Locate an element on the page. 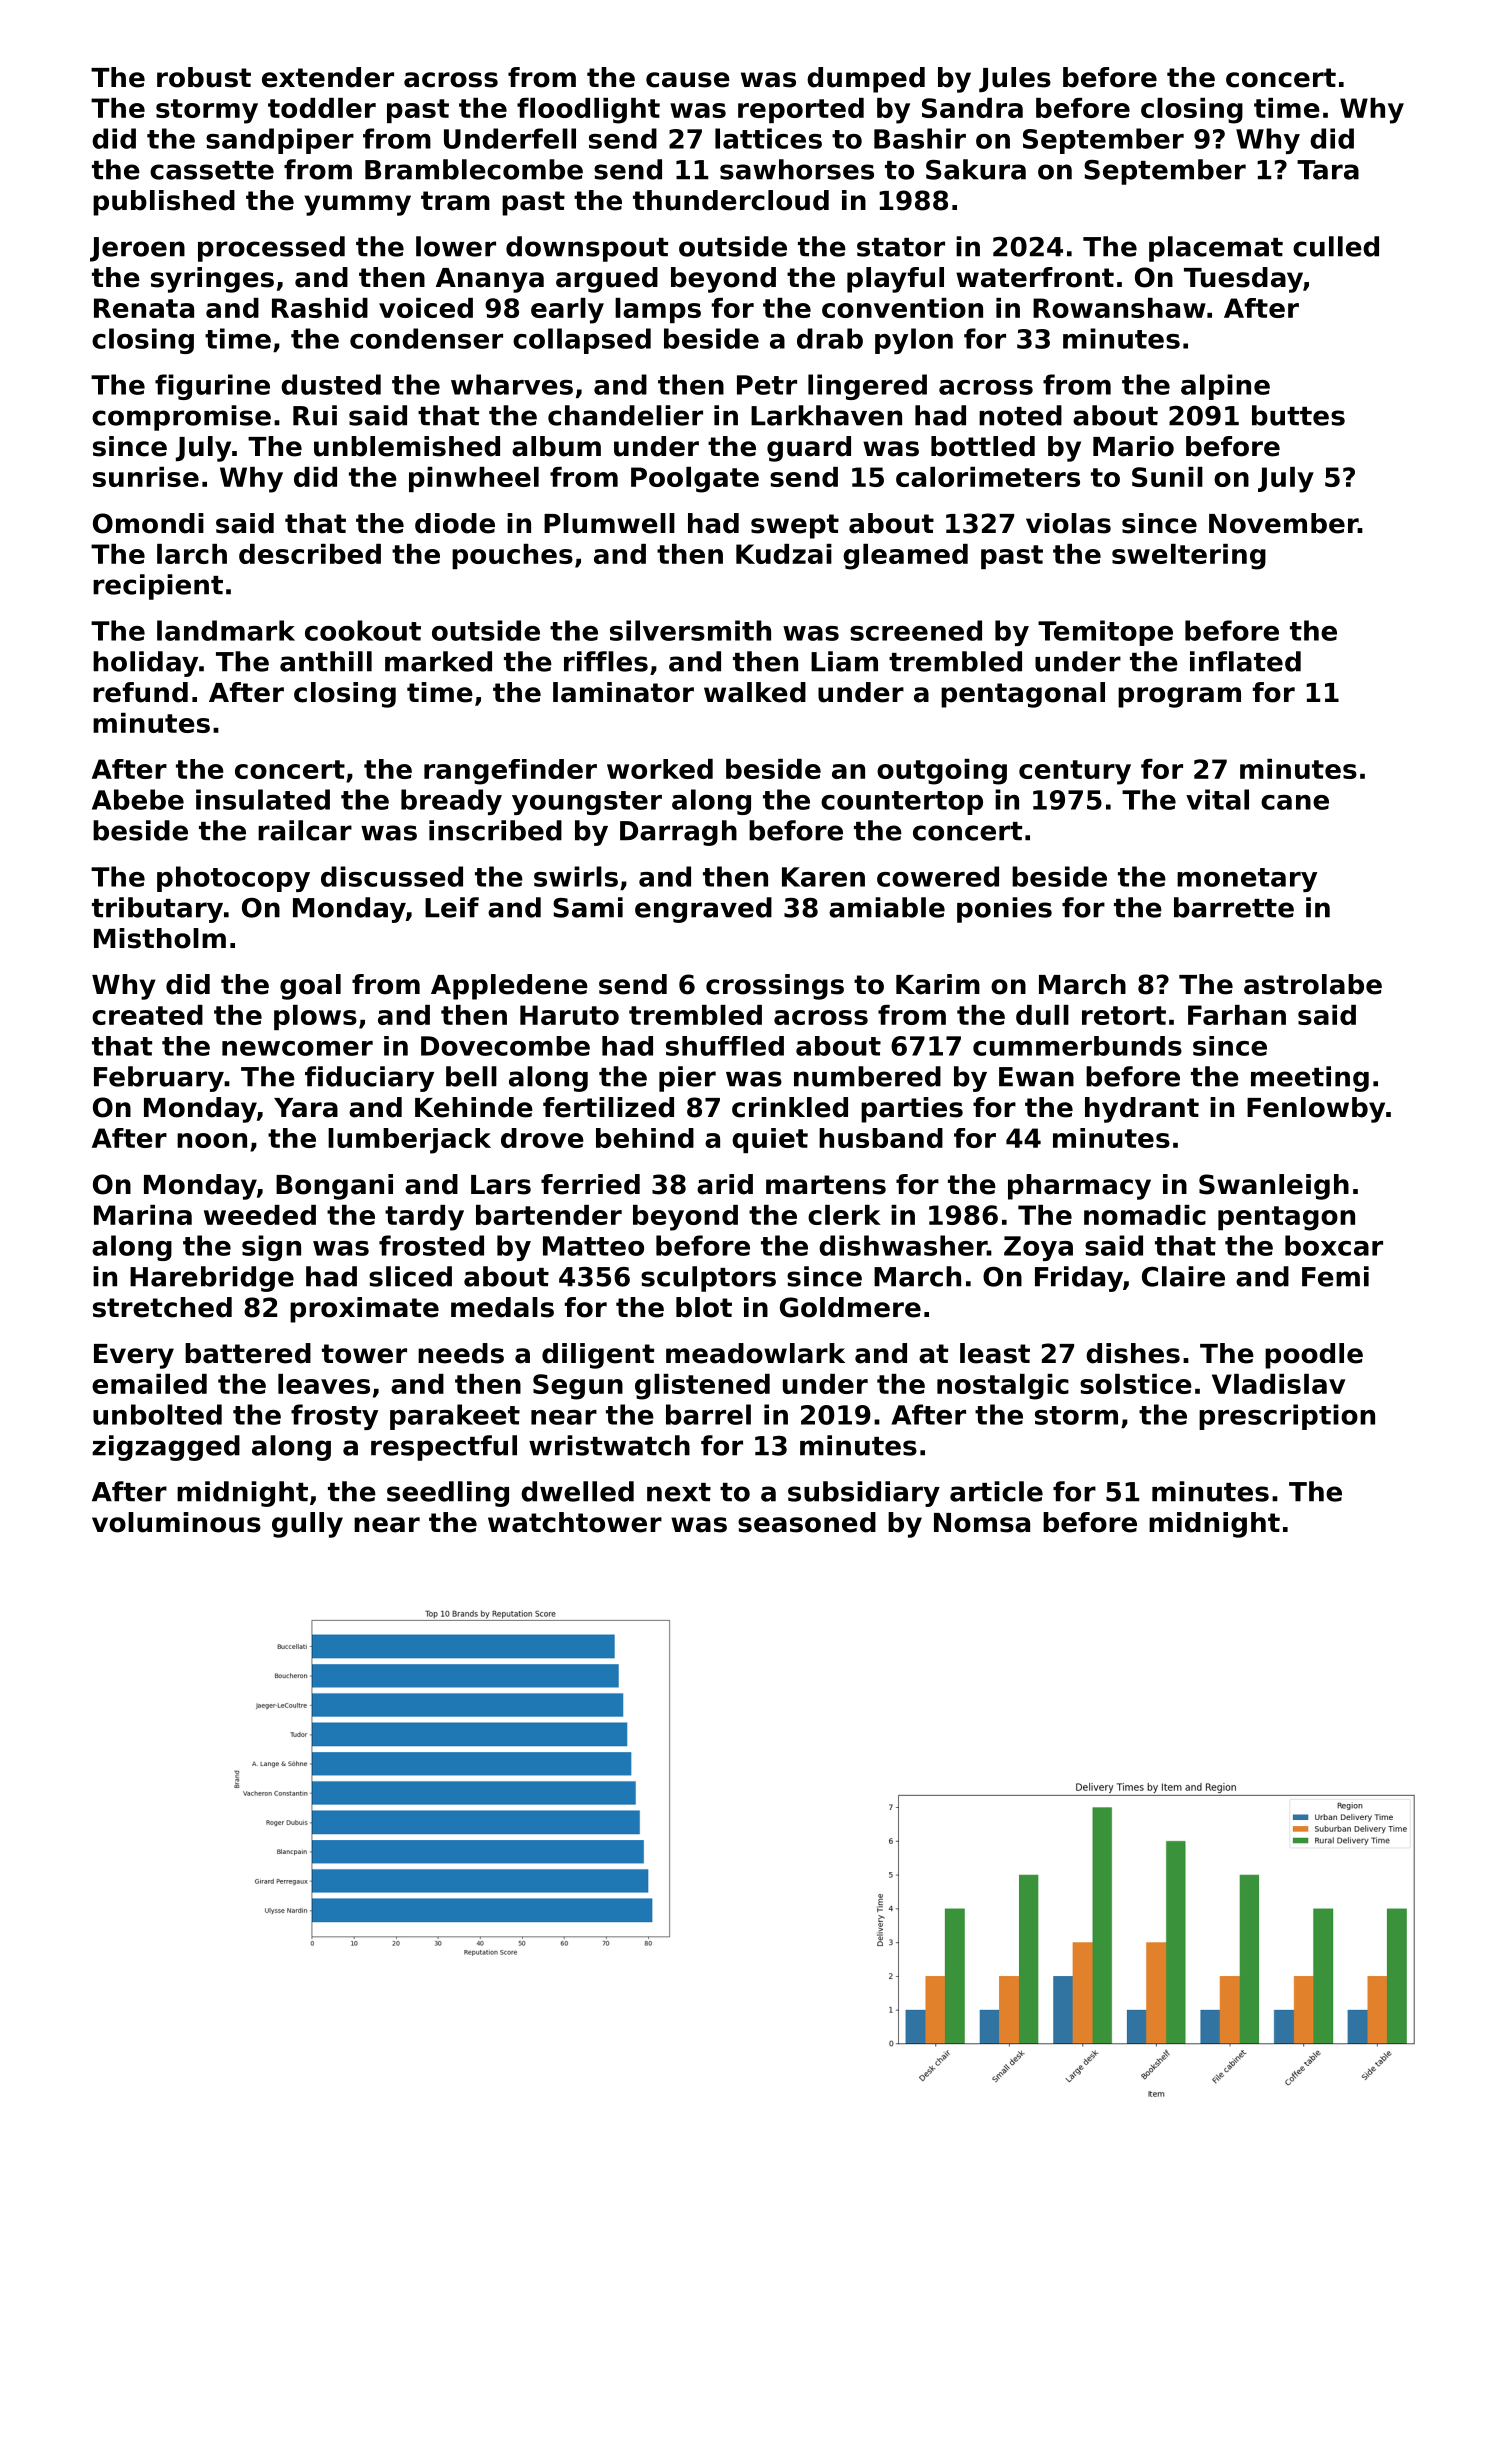  boxcar is located at coordinates (1334, 1245).
